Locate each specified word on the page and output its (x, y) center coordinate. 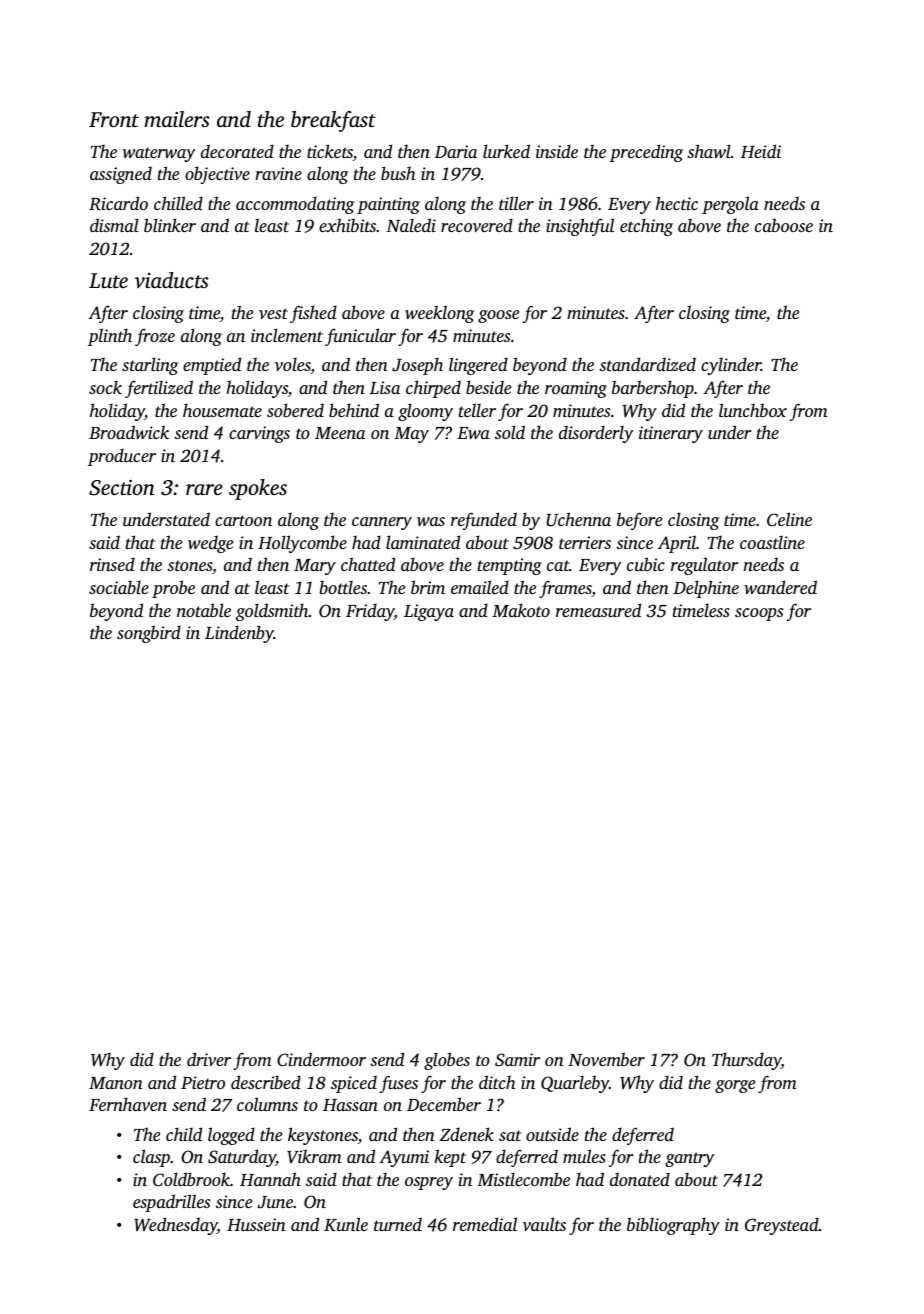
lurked (506, 151)
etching (646, 227)
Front (114, 119)
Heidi (761, 151)
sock (105, 387)
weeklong (439, 314)
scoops (759, 614)
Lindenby (239, 634)
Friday (370, 612)
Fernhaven (128, 1104)
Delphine (706, 589)
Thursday (746, 1061)
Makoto (521, 610)
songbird (149, 634)
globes (447, 1061)
